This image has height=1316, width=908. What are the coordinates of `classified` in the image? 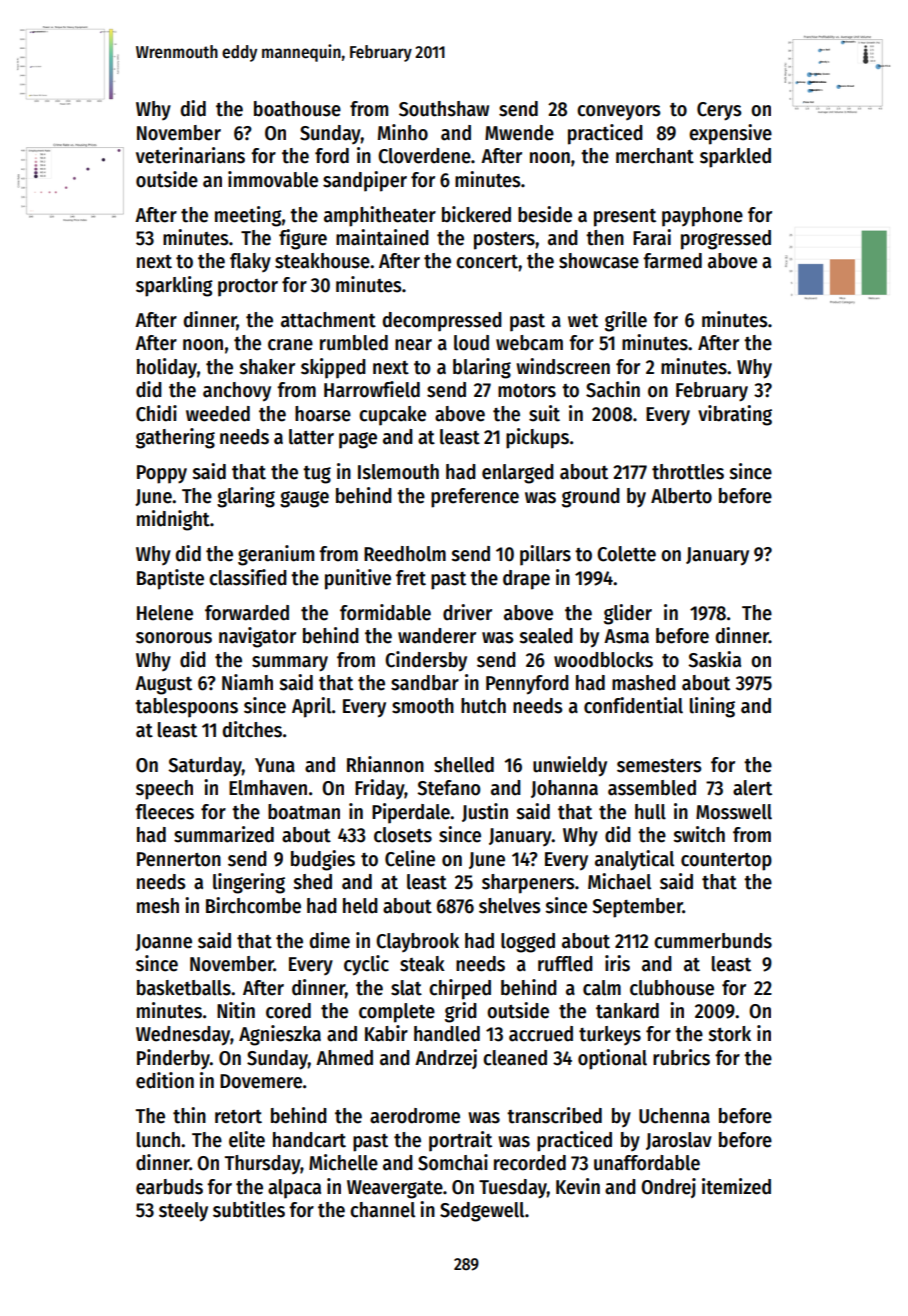 It's located at (248, 577).
